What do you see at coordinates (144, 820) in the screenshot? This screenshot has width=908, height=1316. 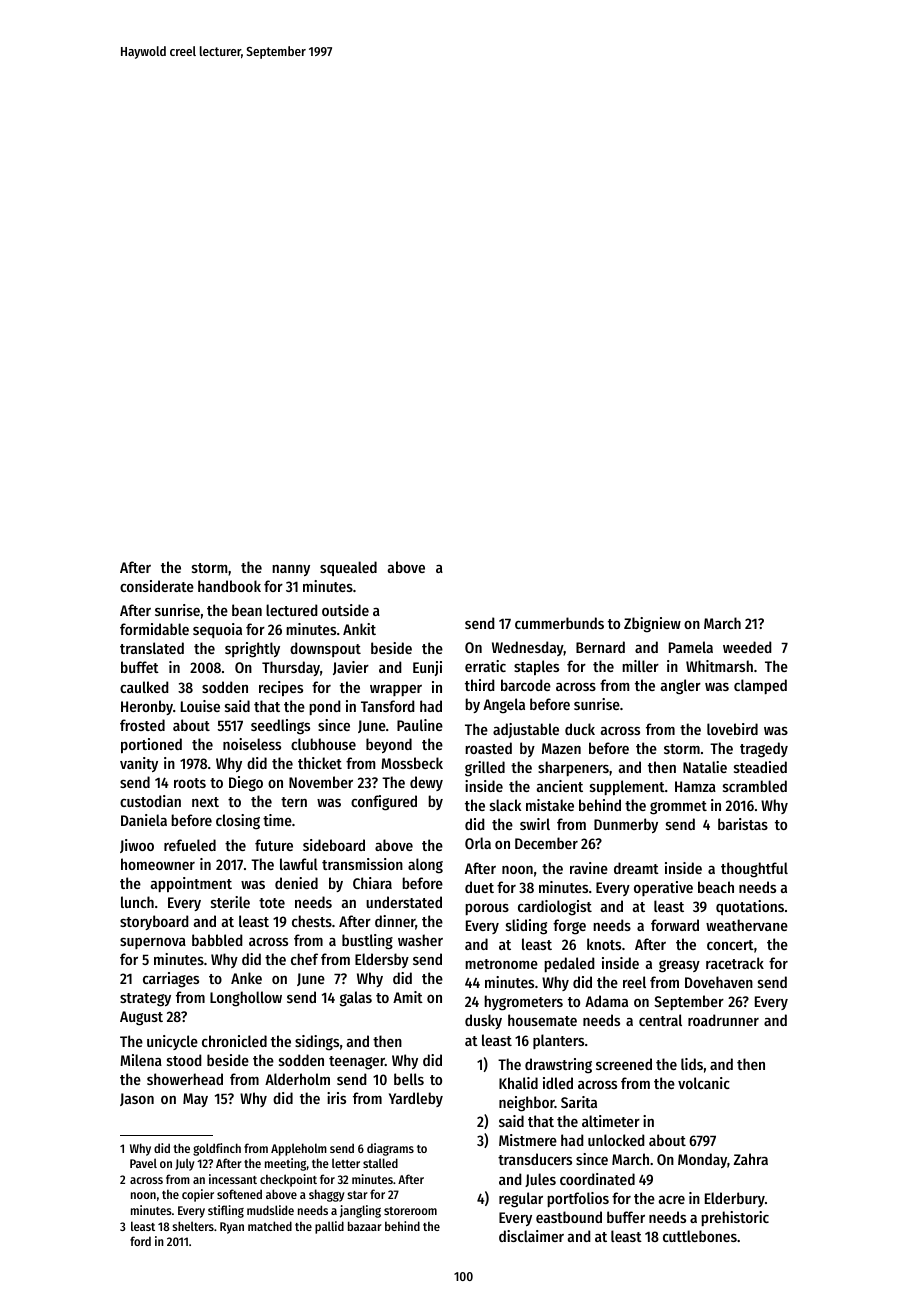 I see `Daniela` at bounding box center [144, 820].
